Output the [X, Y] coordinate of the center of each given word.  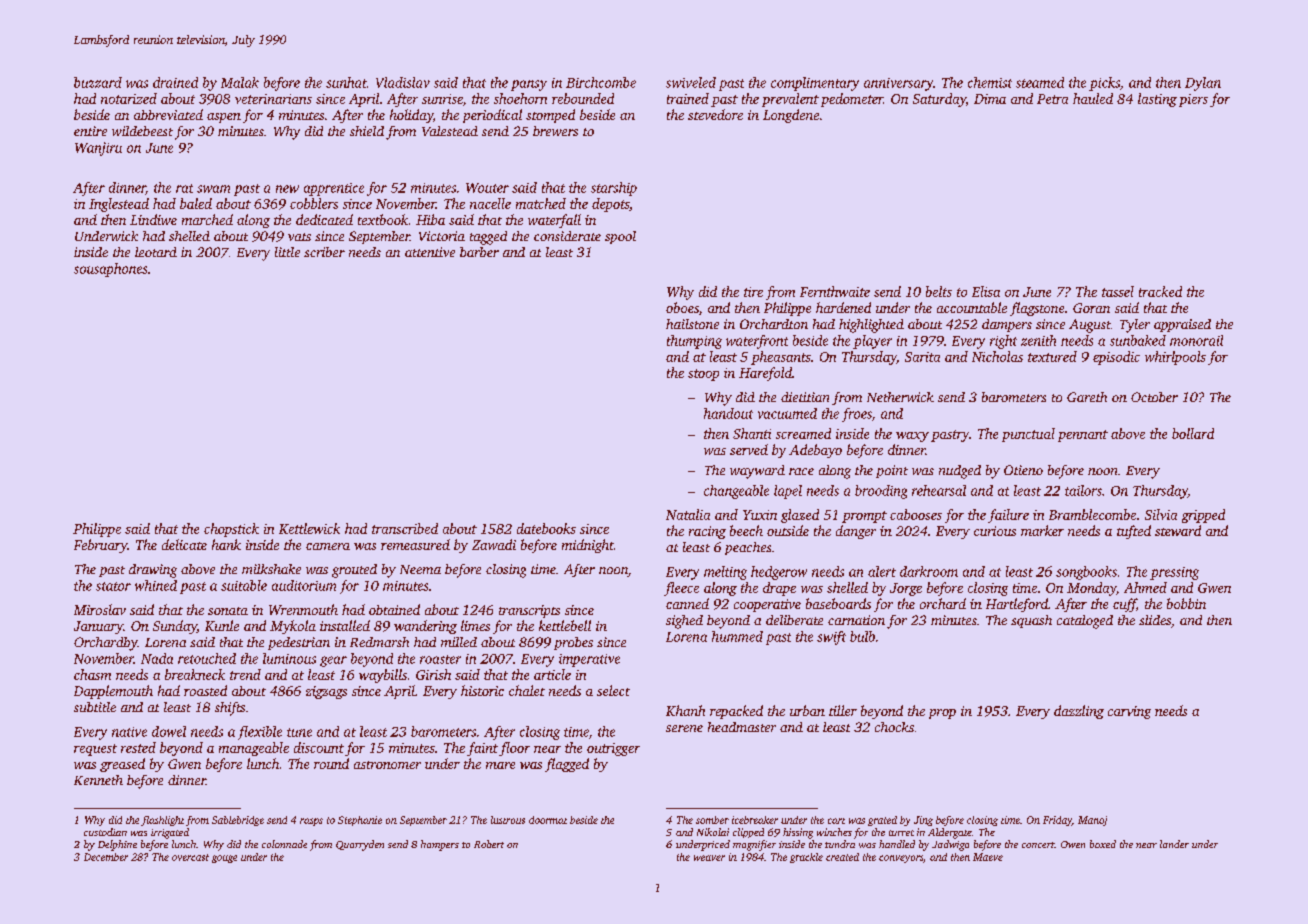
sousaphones [110, 270]
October [1154, 397]
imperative [589, 660]
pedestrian [299, 643]
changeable [736, 492]
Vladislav [403, 82]
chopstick [231, 530]
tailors [1083, 490]
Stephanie [360, 821]
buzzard [98, 82]
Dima [990, 99]
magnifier [754, 845]
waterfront [757, 342]
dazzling [1079, 712]
